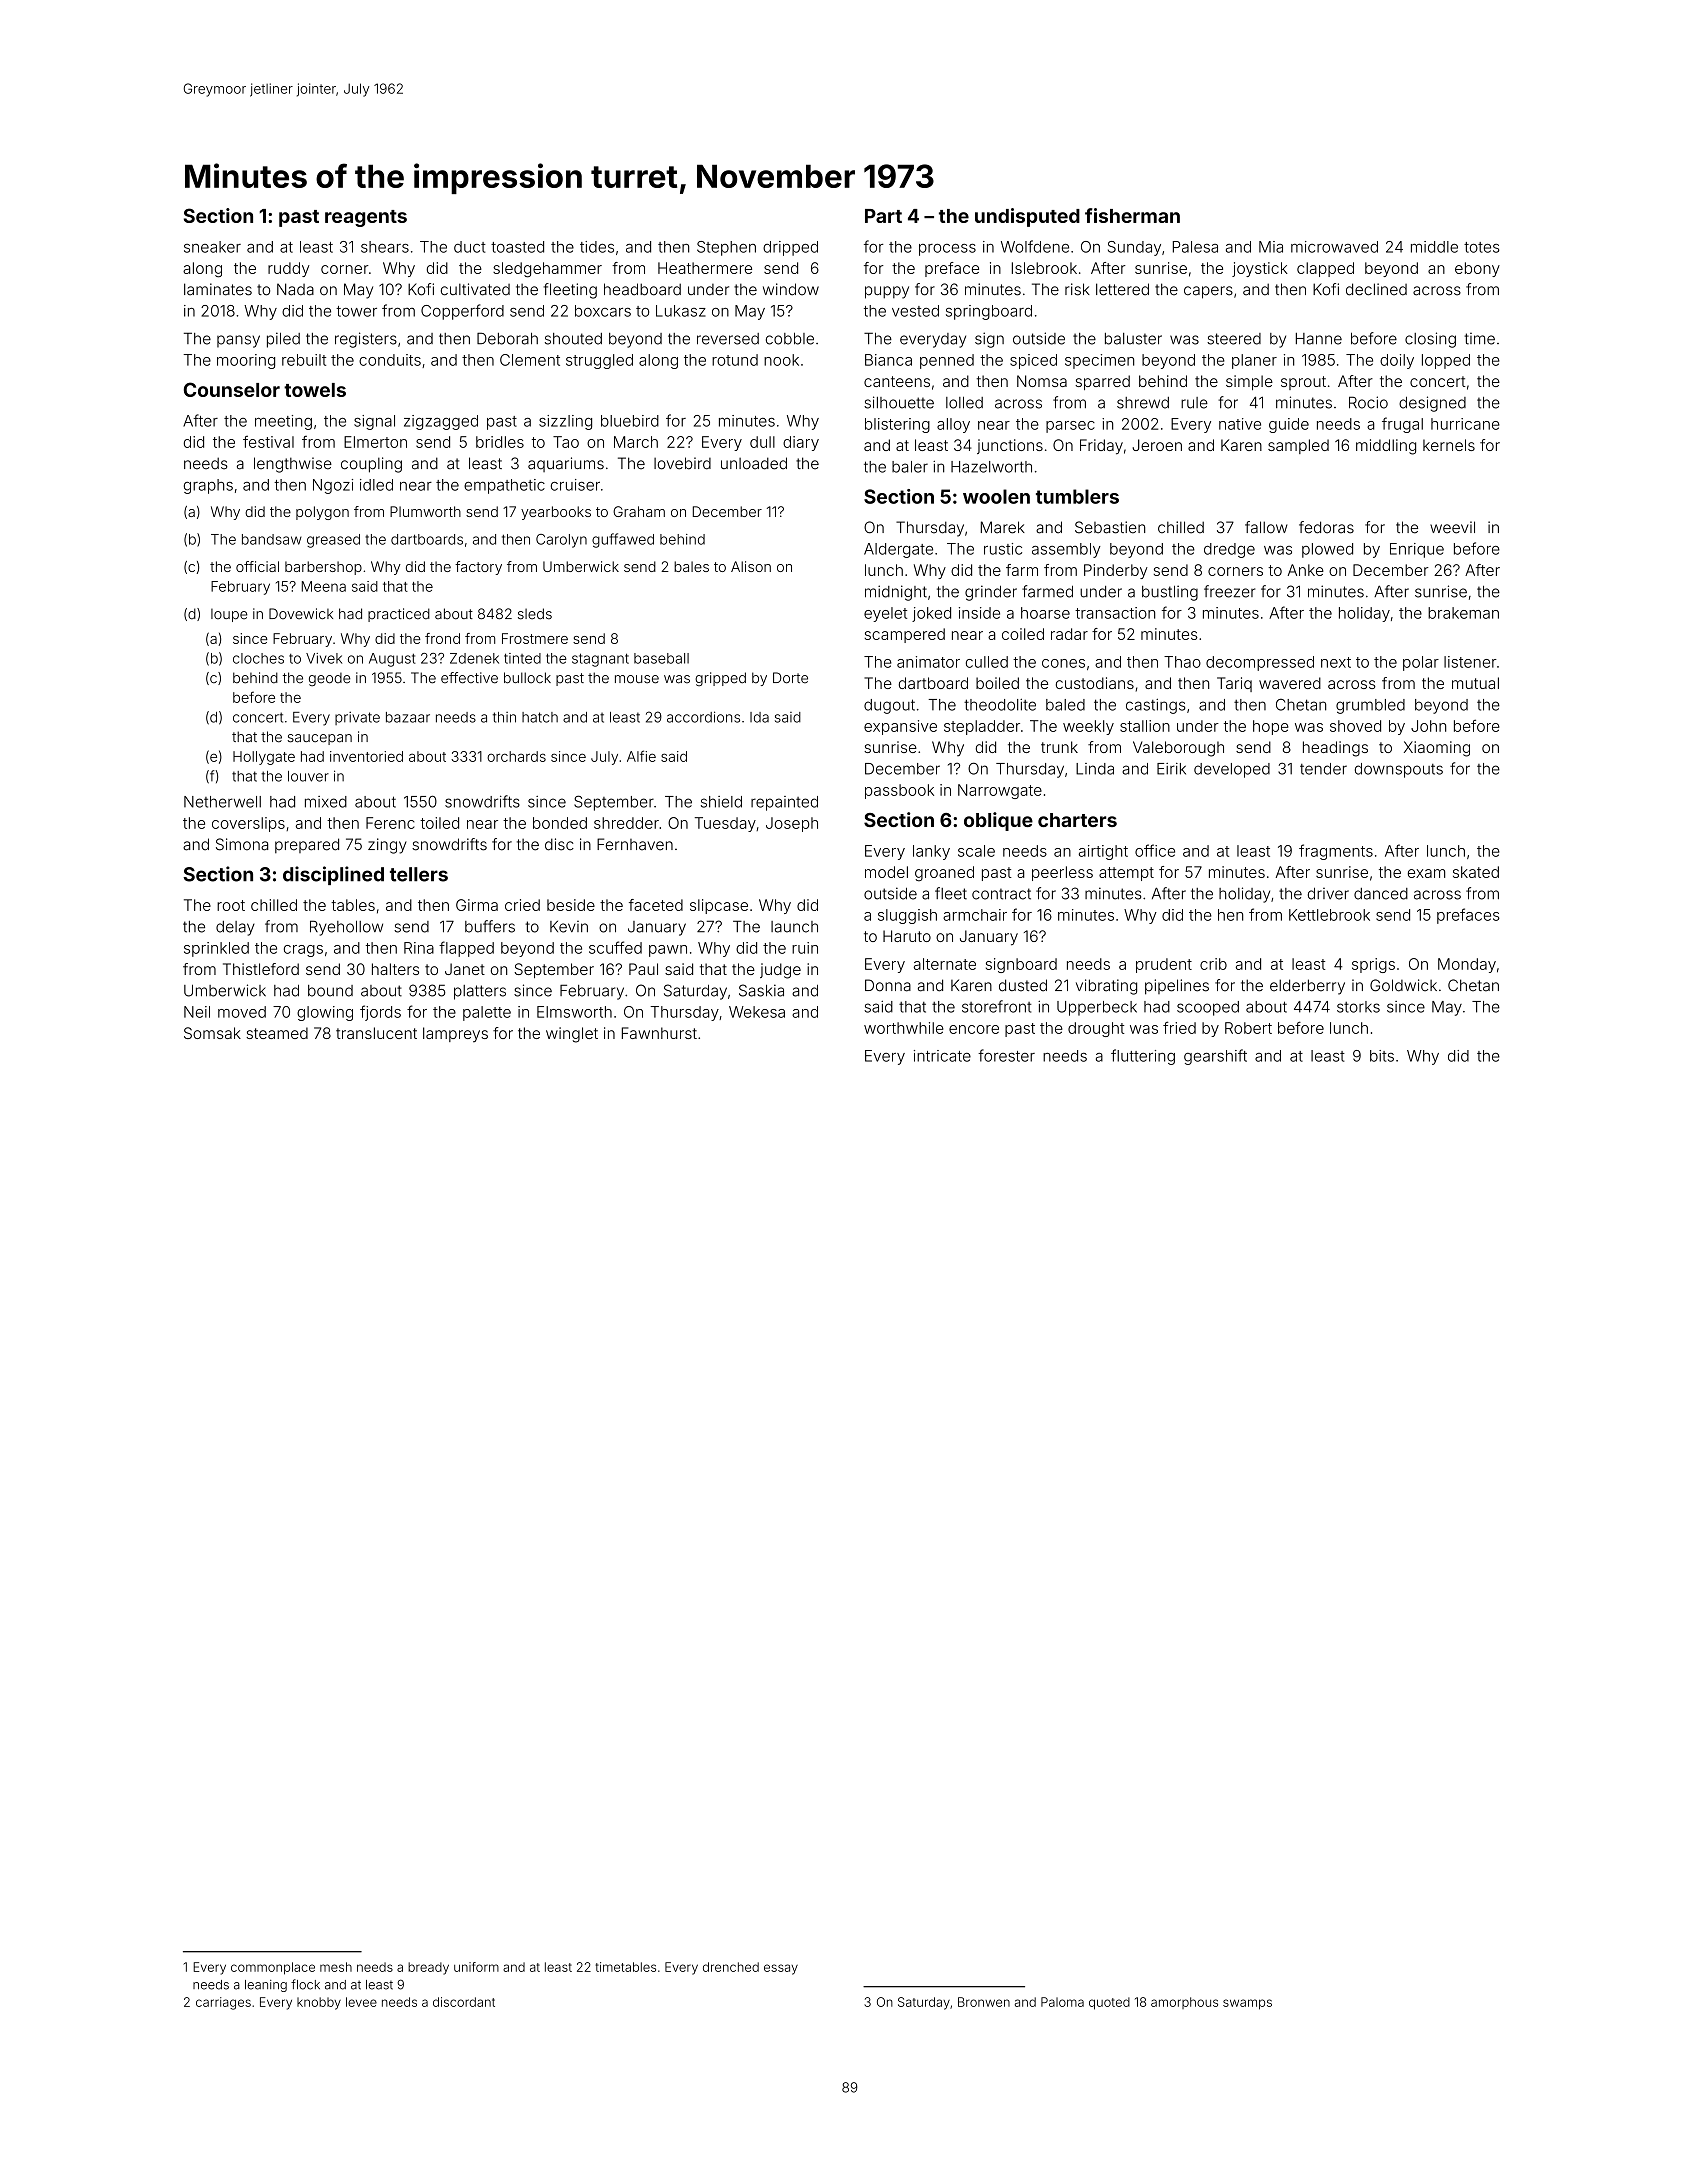 The height and width of the screenshot is (2178, 1683). What do you see at coordinates (212, 1033) in the screenshot?
I see `Somsak` at bounding box center [212, 1033].
